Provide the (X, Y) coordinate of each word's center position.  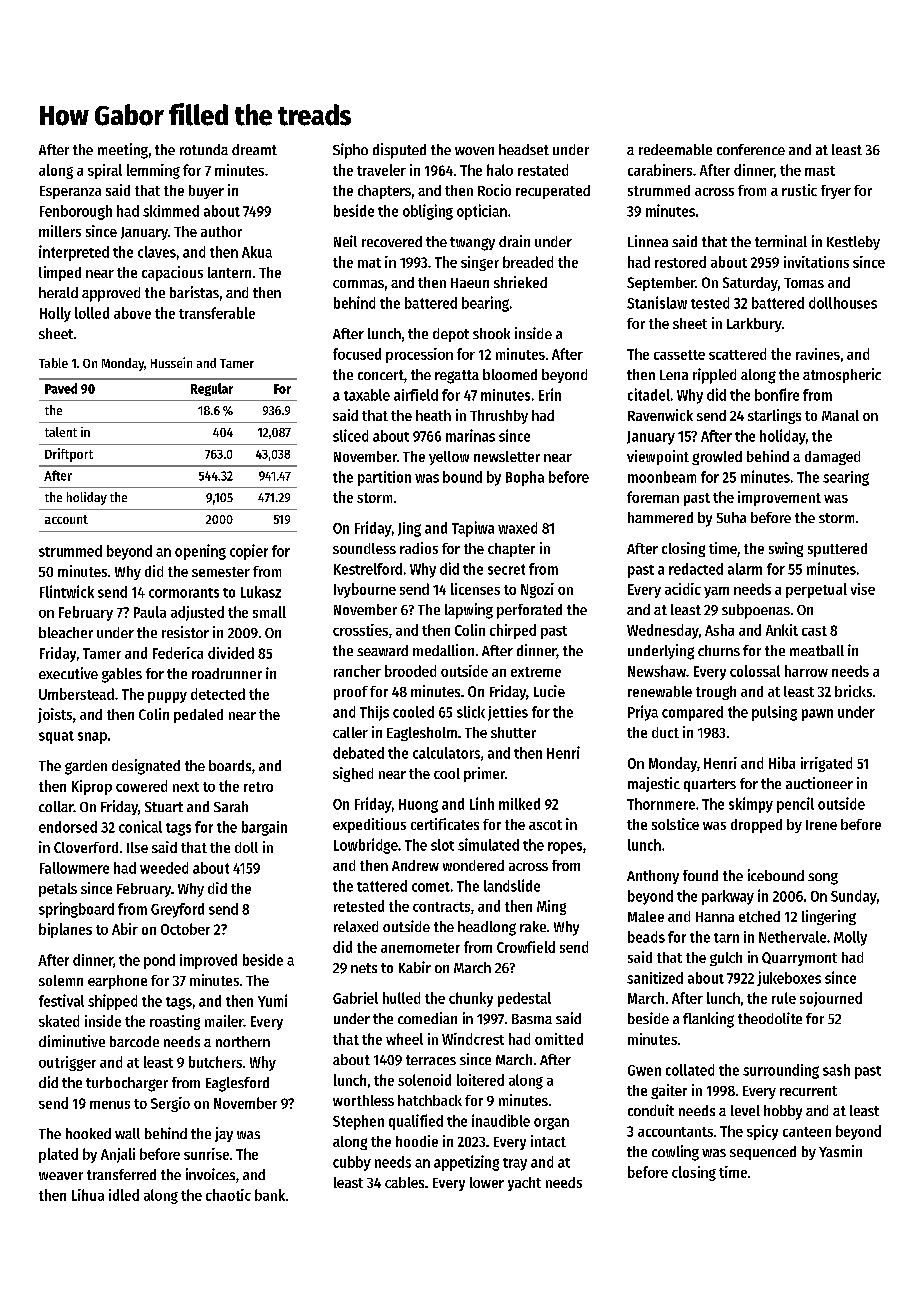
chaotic (228, 1195)
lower (487, 1182)
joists (55, 715)
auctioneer (819, 783)
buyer (206, 192)
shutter (513, 732)
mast (820, 171)
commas (358, 284)
